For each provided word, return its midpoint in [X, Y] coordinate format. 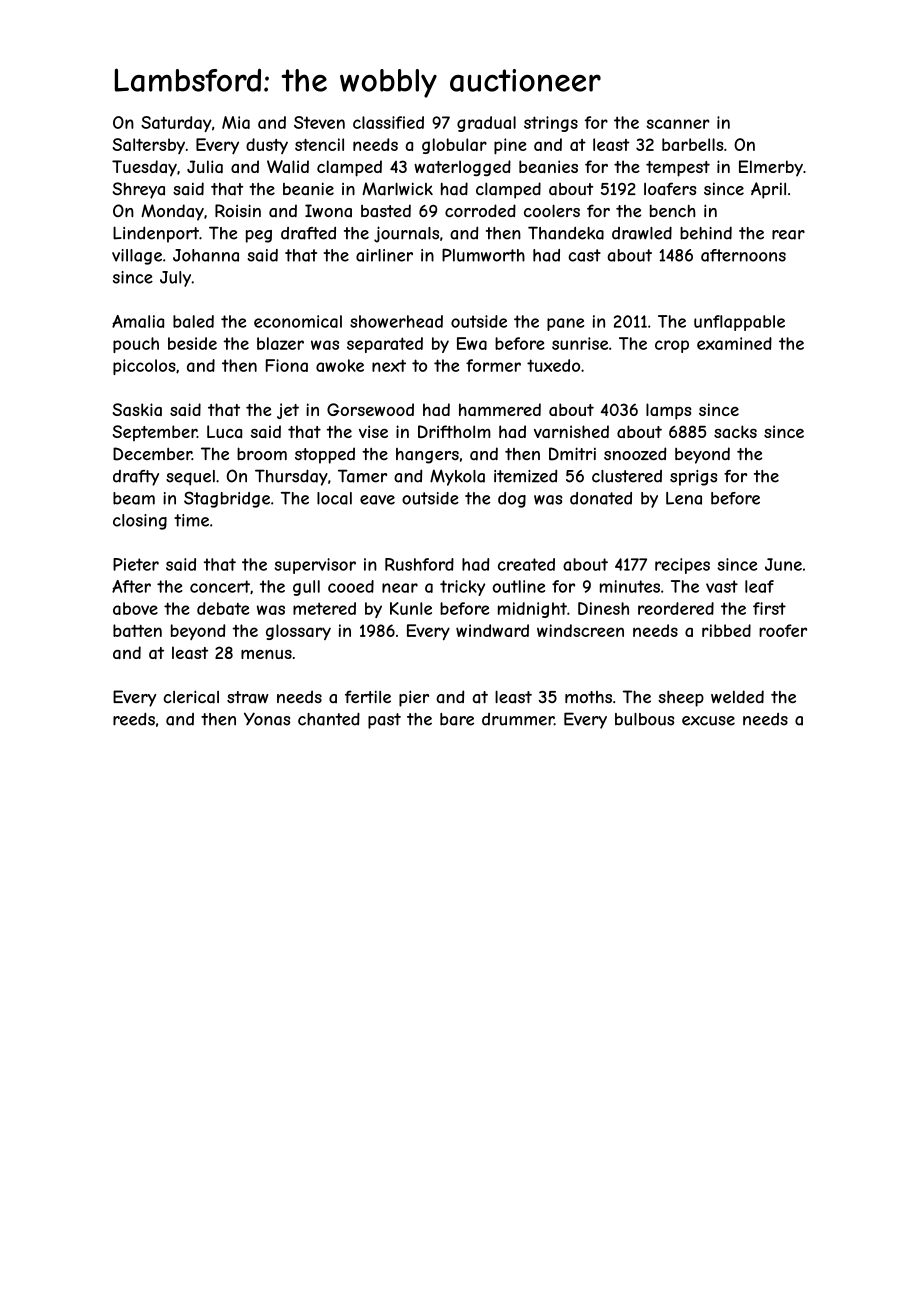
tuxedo [553, 365]
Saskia [137, 409]
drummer [518, 719]
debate [223, 608]
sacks [735, 431]
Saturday [176, 124]
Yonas [267, 719]
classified [388, 122]
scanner [678, 124]
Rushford [419, 564]
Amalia [138, 321]
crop [672, 346]
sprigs [693, 478]
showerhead [396, 321]
